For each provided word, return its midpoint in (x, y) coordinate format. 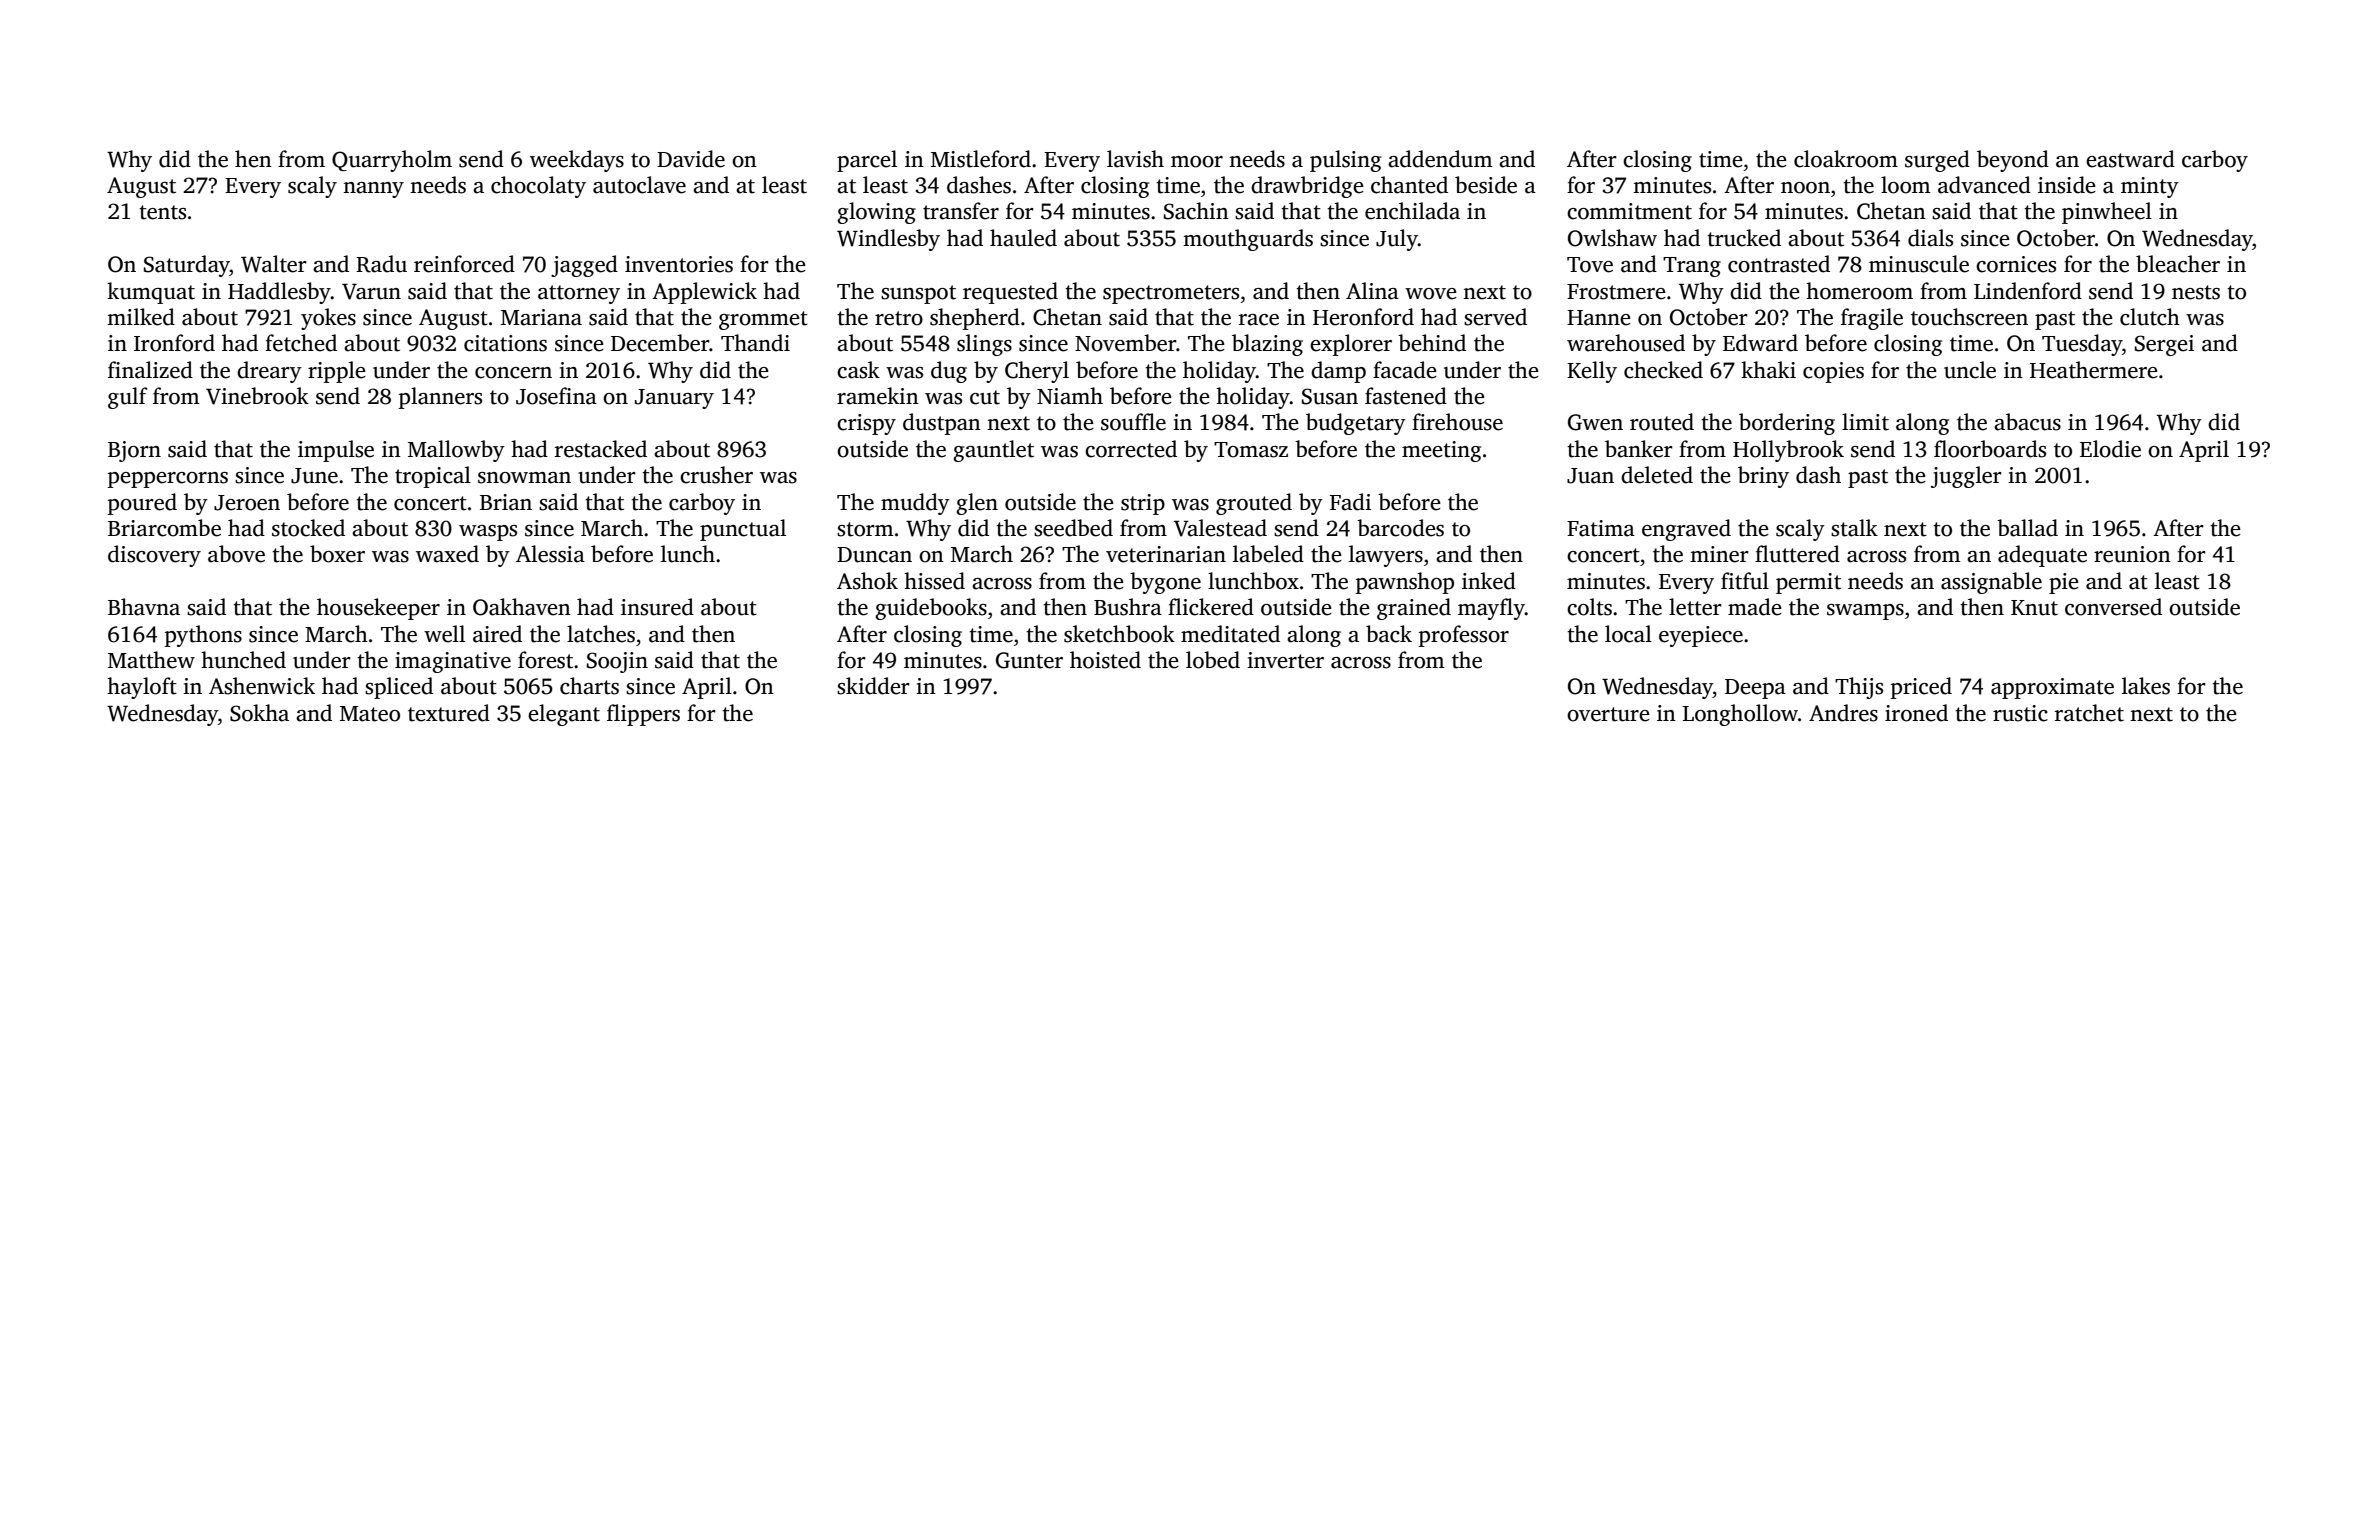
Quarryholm (392, 161)
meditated (1230, 634)
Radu (381, 264)
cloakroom (1846, 159)
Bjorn (134, 451)
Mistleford (981, 159)
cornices (2016, 264)
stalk (1854, 528)
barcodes (1400, 528)
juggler (1966, 477)
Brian (506, 502)
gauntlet (993, 451)
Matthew (151, 660)
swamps (1865, 612)
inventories (679, 264)
